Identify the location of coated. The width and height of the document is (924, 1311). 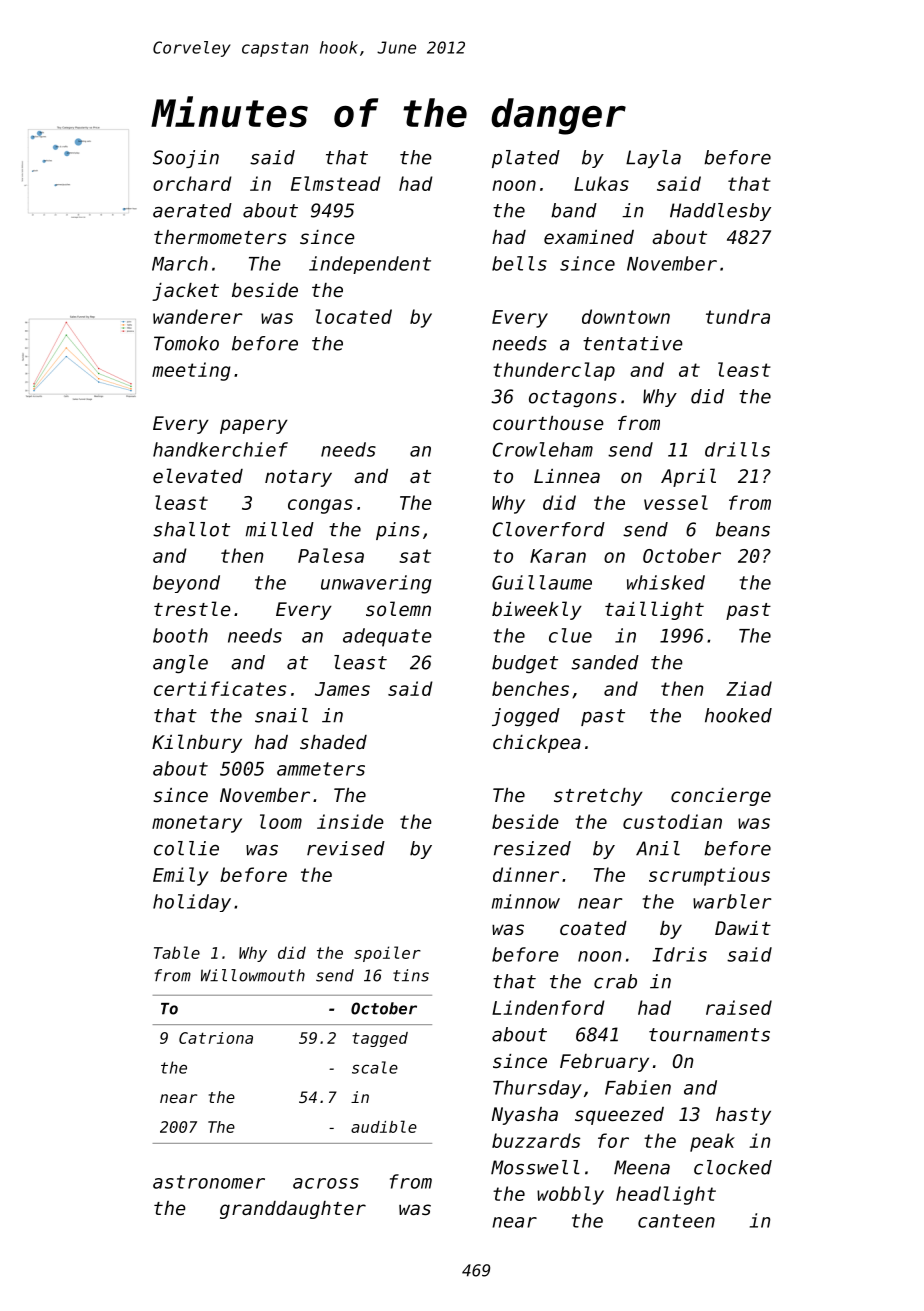
(593, 928).
